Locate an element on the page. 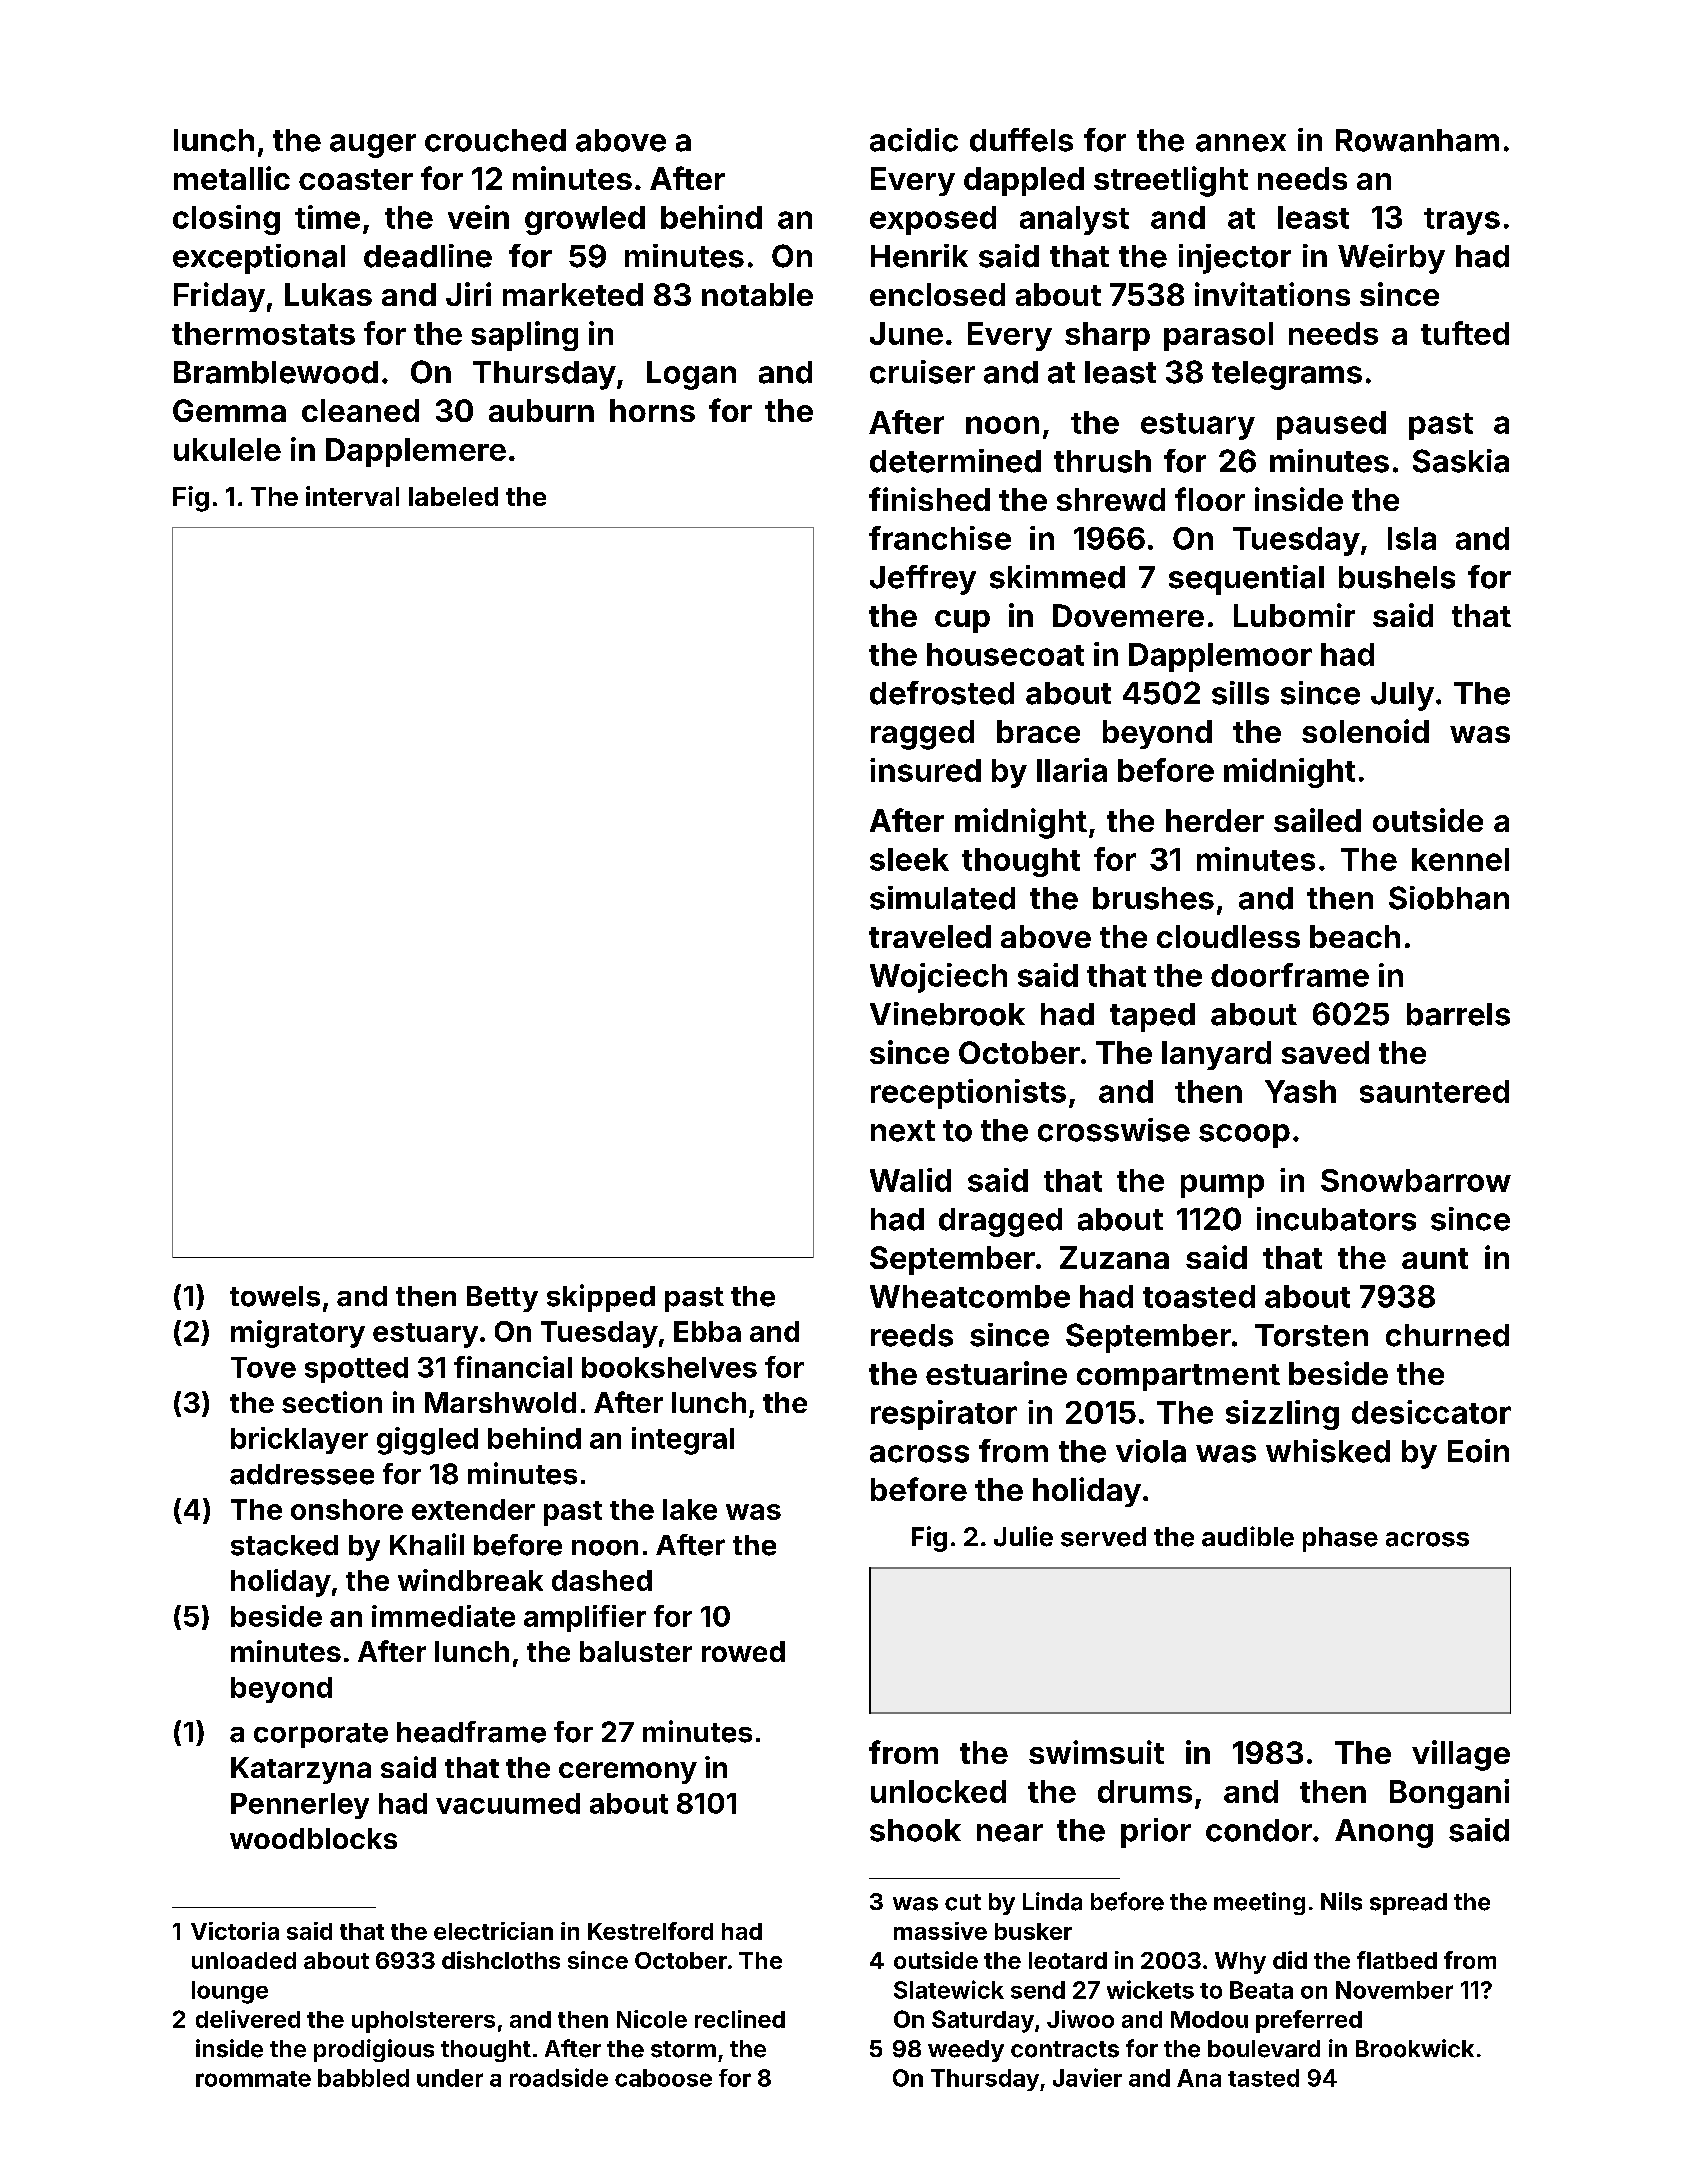  notable is located at coordinates (757, 294).
